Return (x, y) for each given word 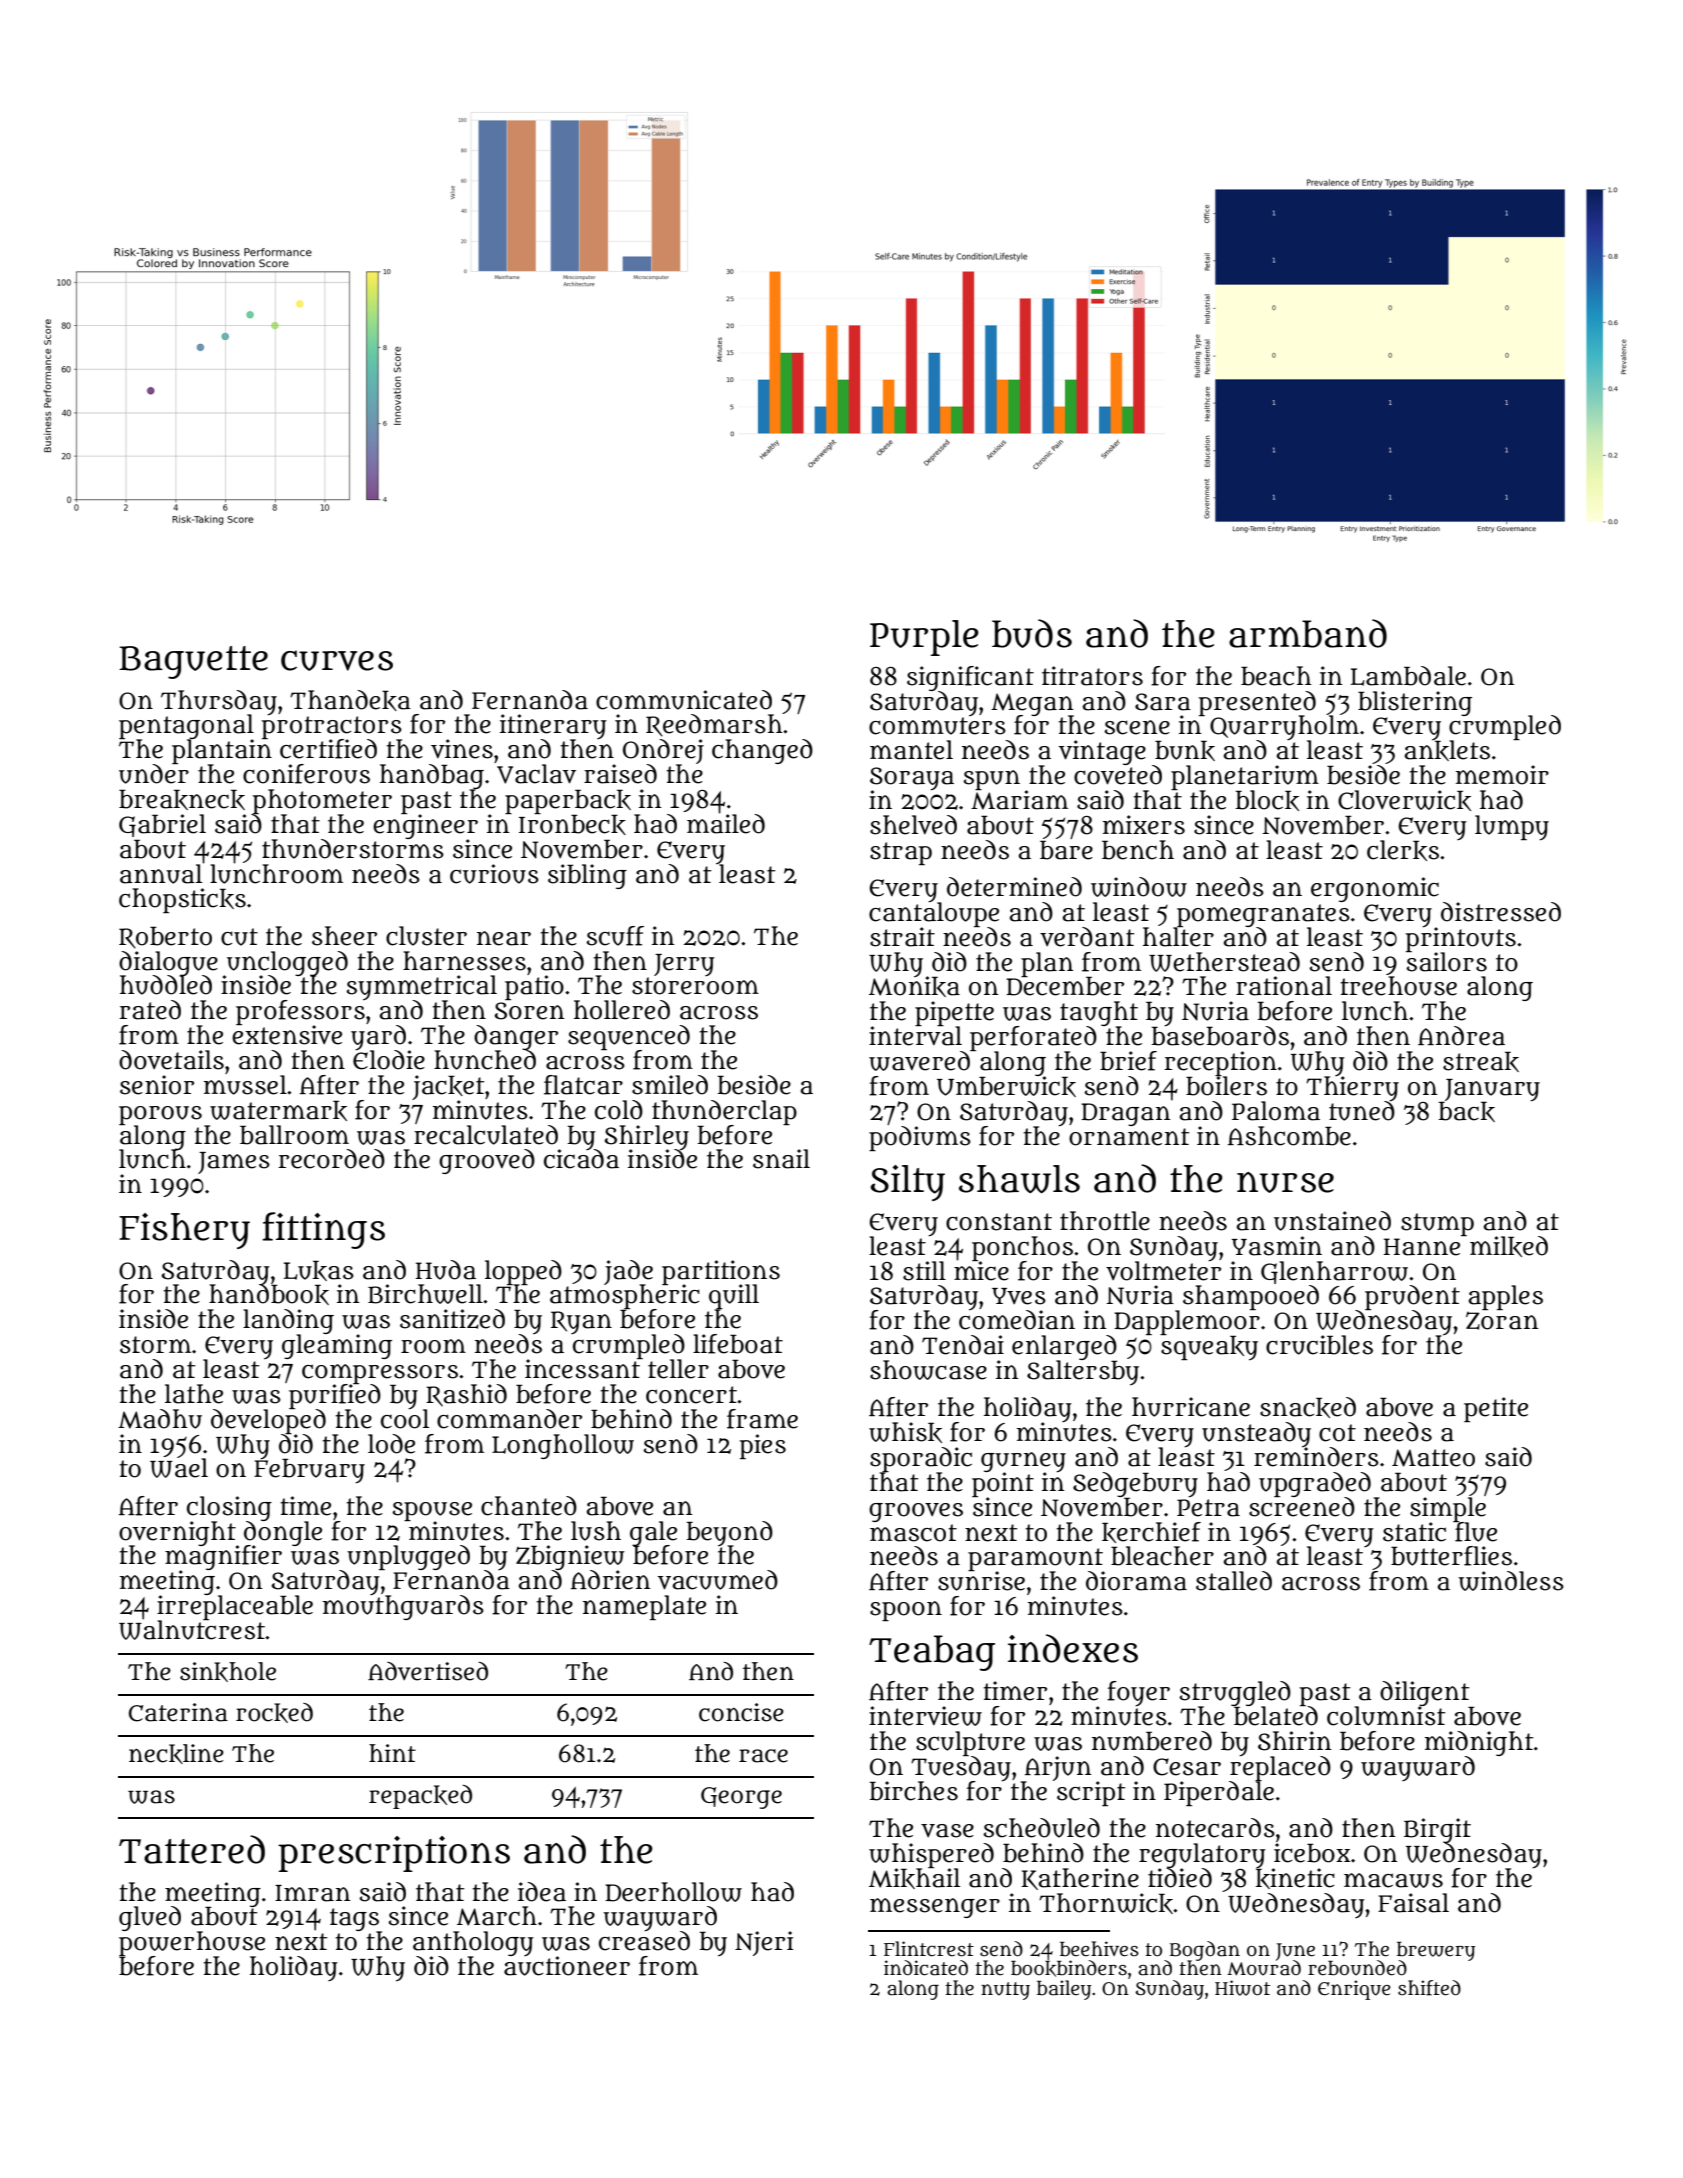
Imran (312, 1893)
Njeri (764, 1943)
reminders (1316, 1457)
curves (337, 660)
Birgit (1437, 1830)
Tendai (963, 1345)
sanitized (452, 1319)
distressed (1501, 912)
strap (901, 853)
